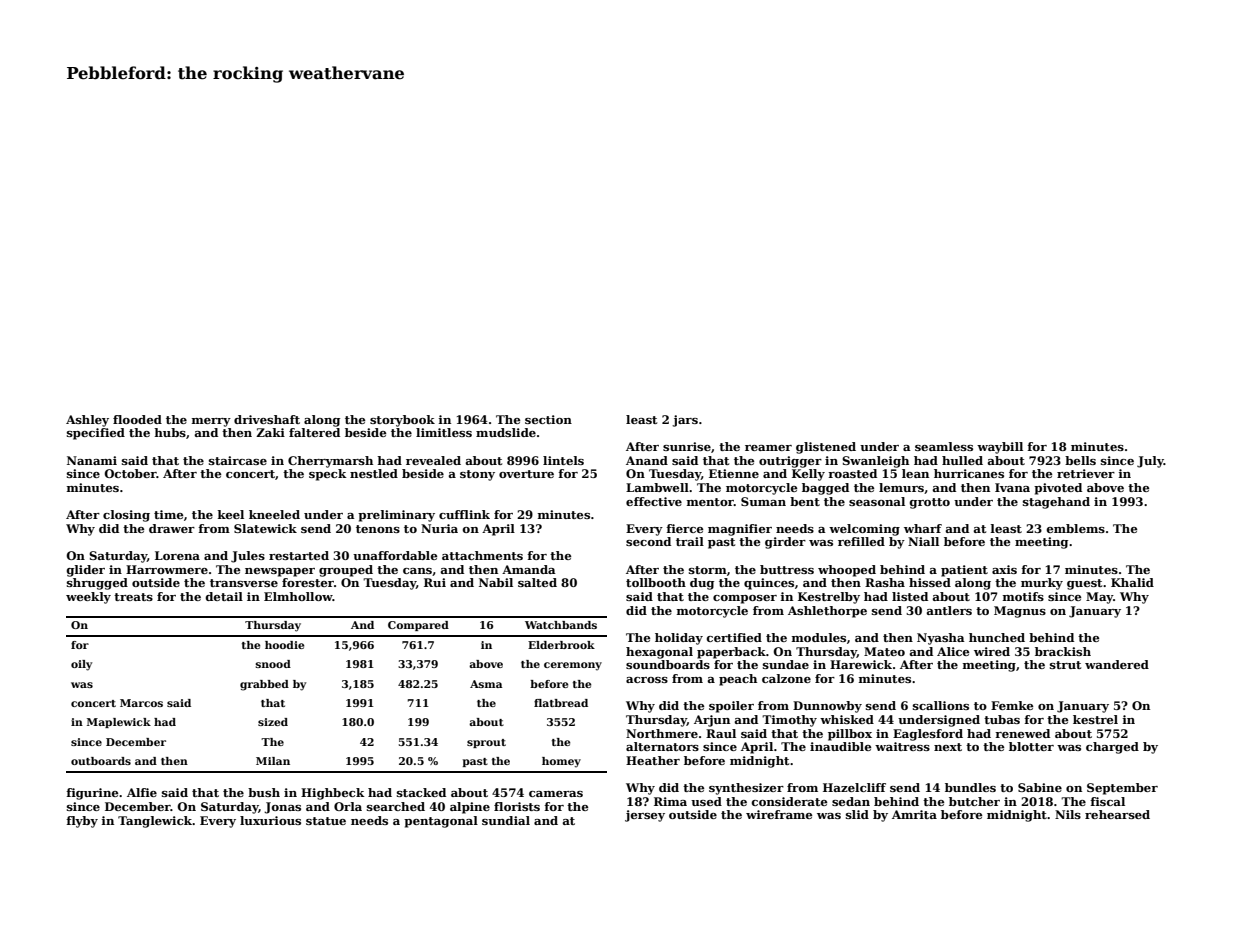 The width and height of the screenshot is (1233, 952). Describe the element at coordinates (1022, 733) in the screenshot. I see `renewed` at that location.
